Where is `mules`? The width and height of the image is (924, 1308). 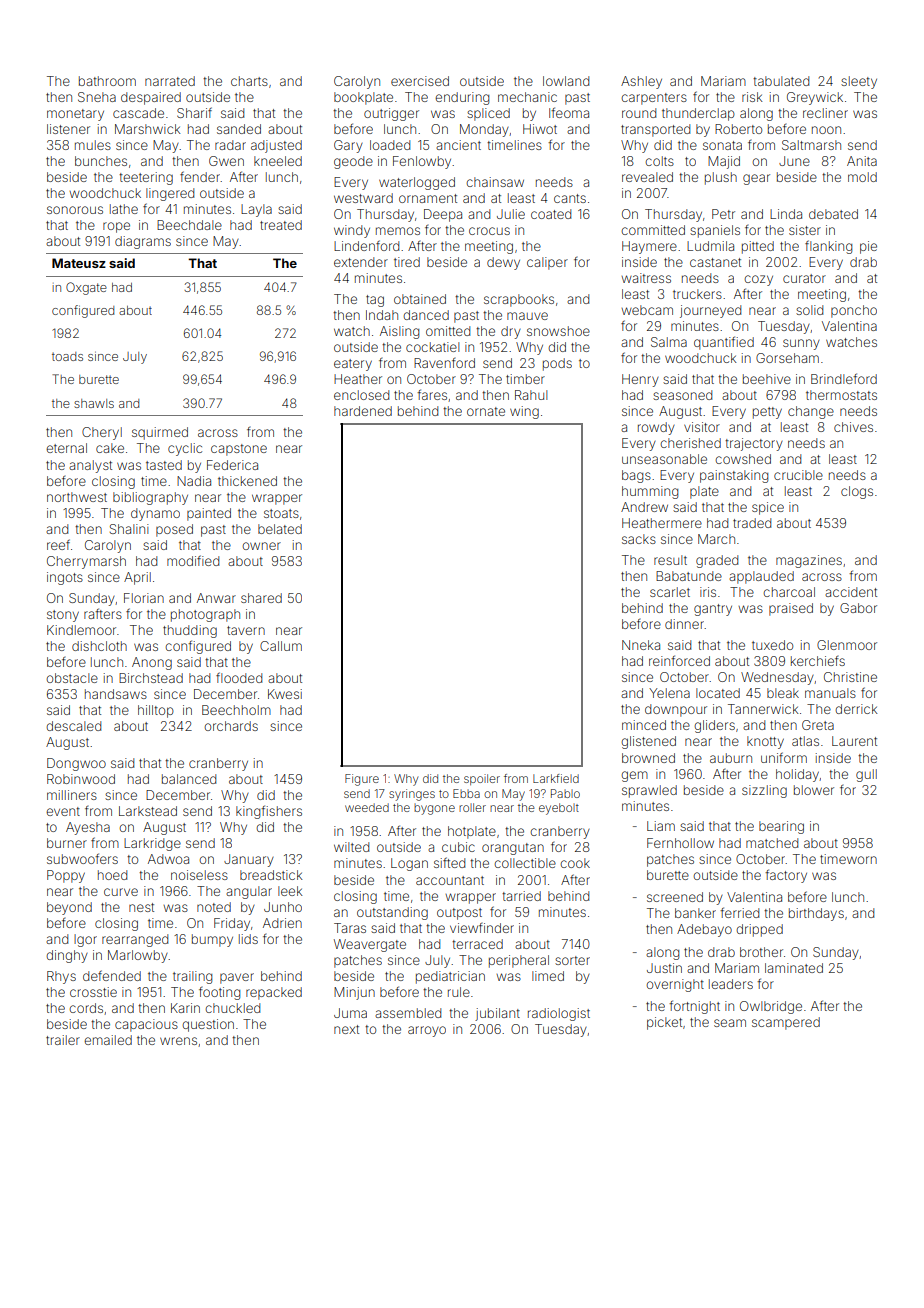
mules is located at coordinates (93, 145).
